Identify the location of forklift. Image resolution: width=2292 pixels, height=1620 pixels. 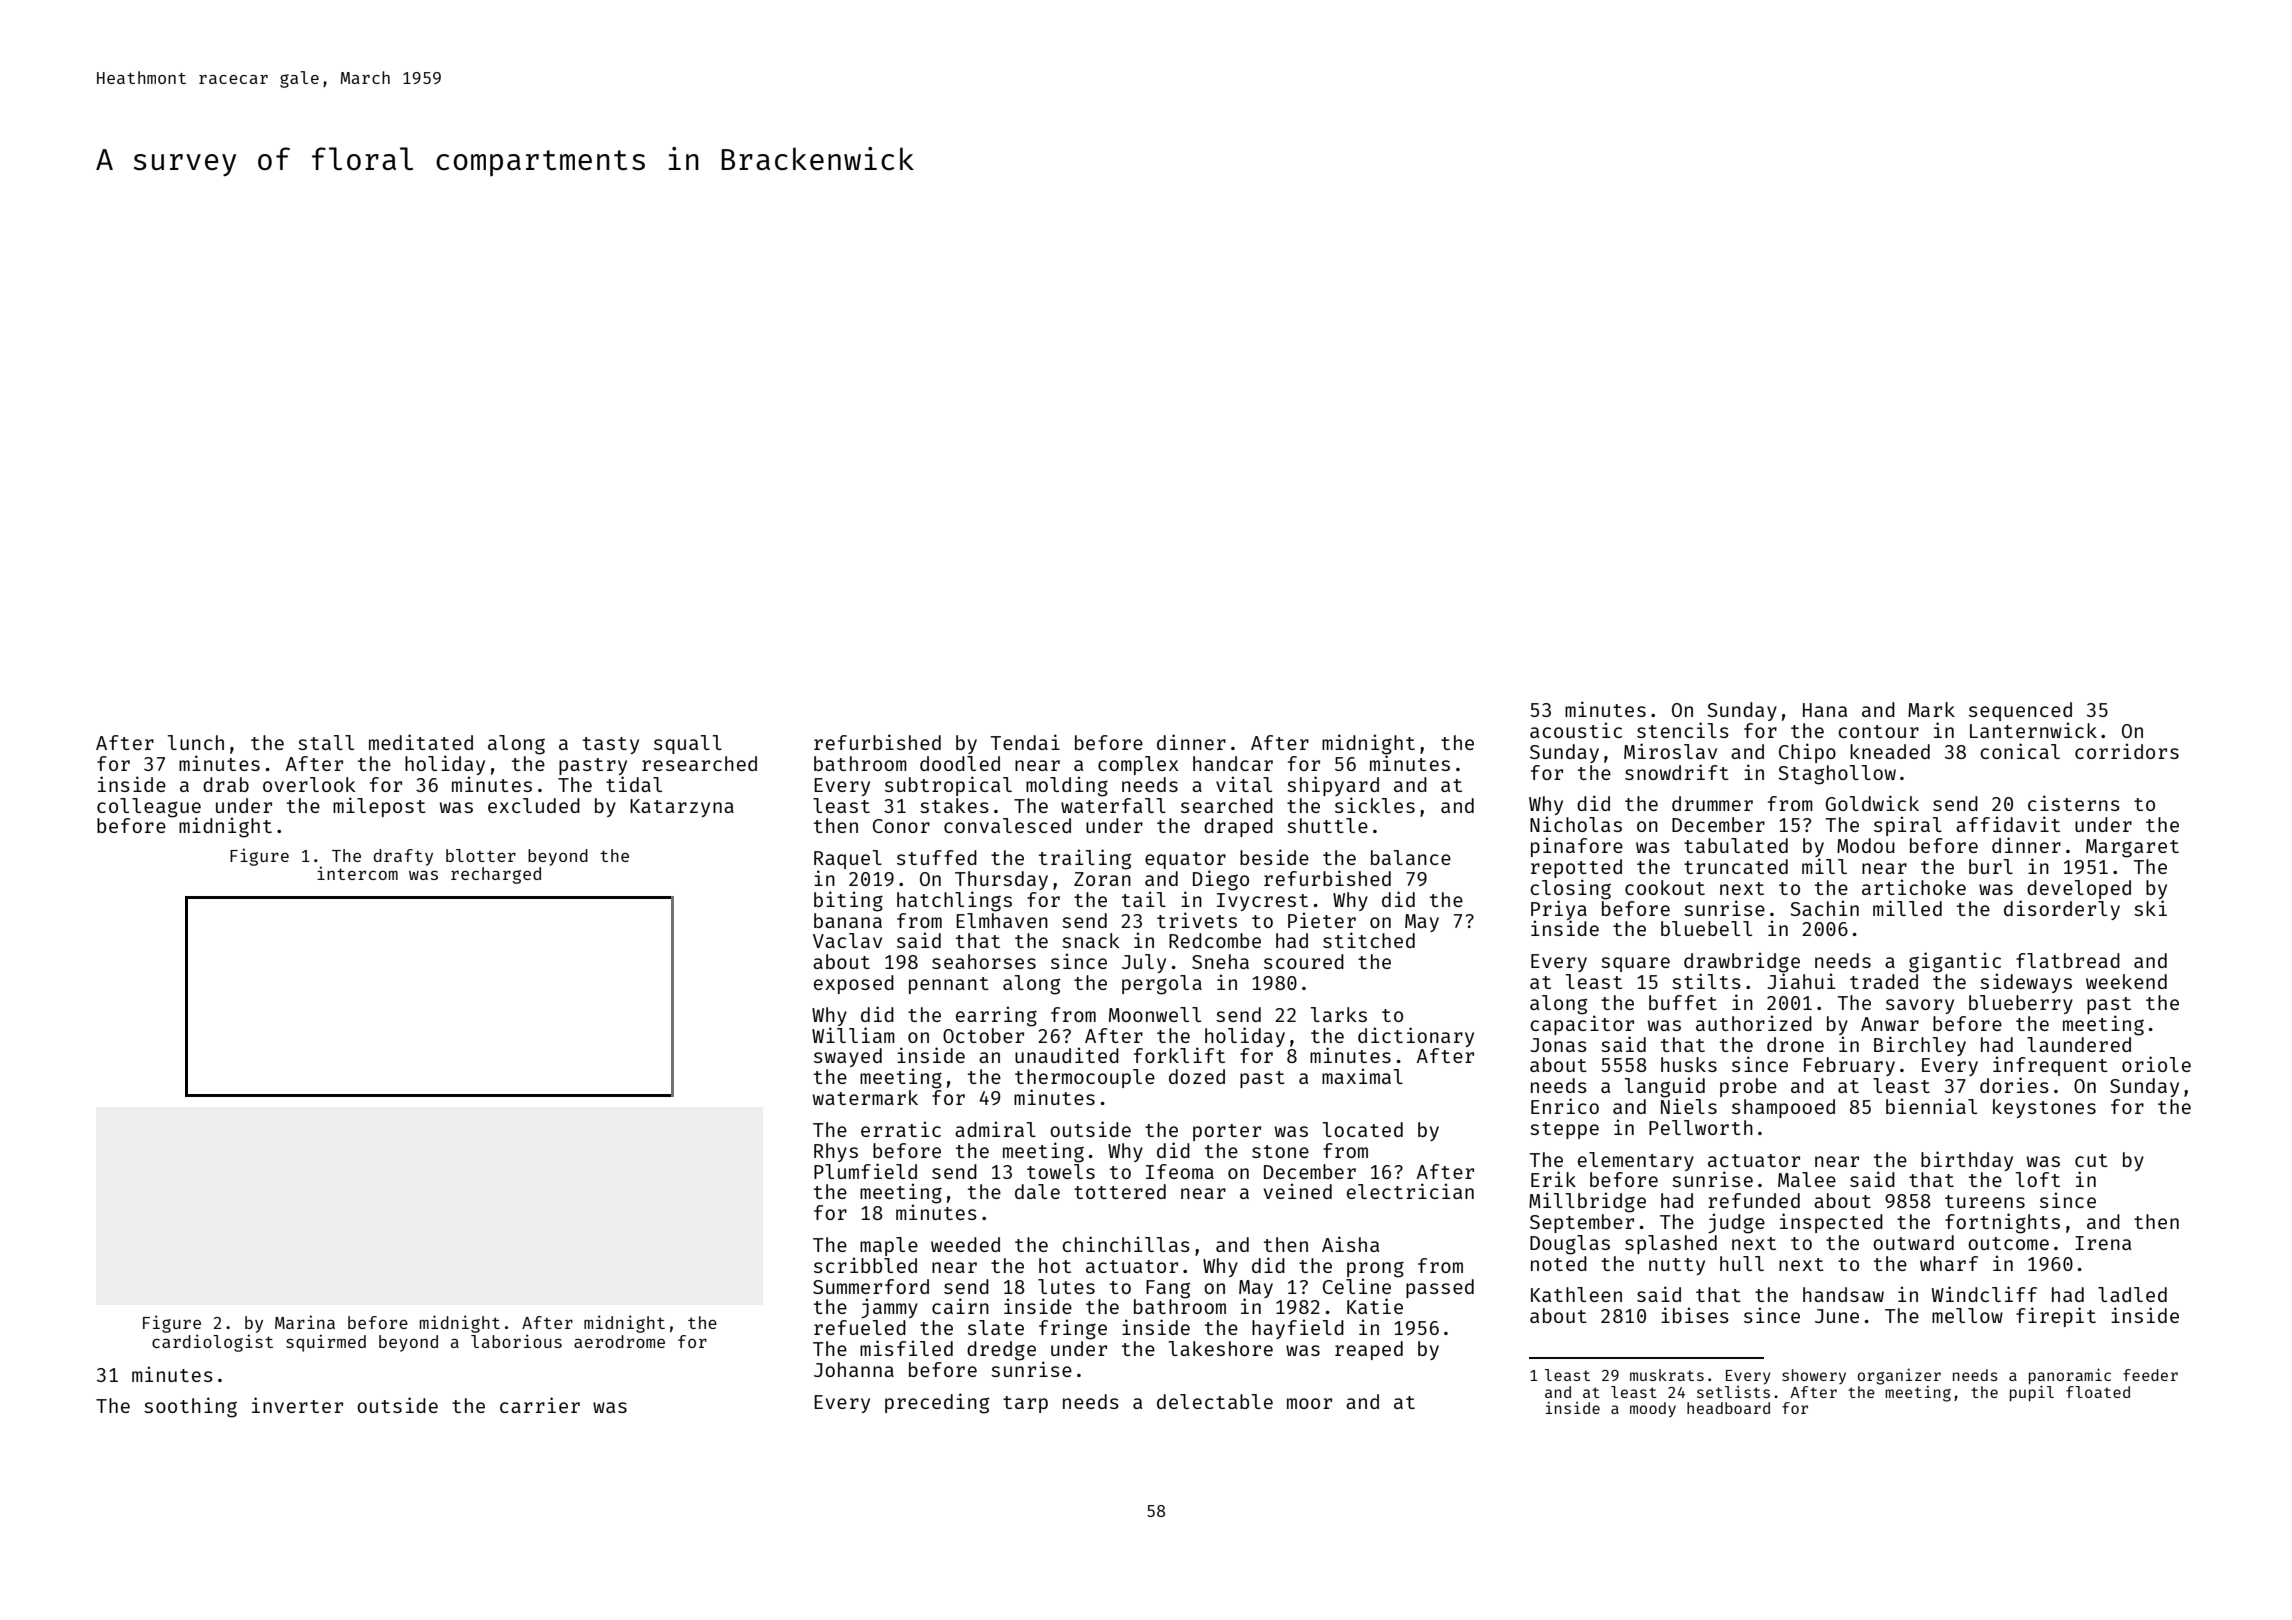
(1179, 1055).
